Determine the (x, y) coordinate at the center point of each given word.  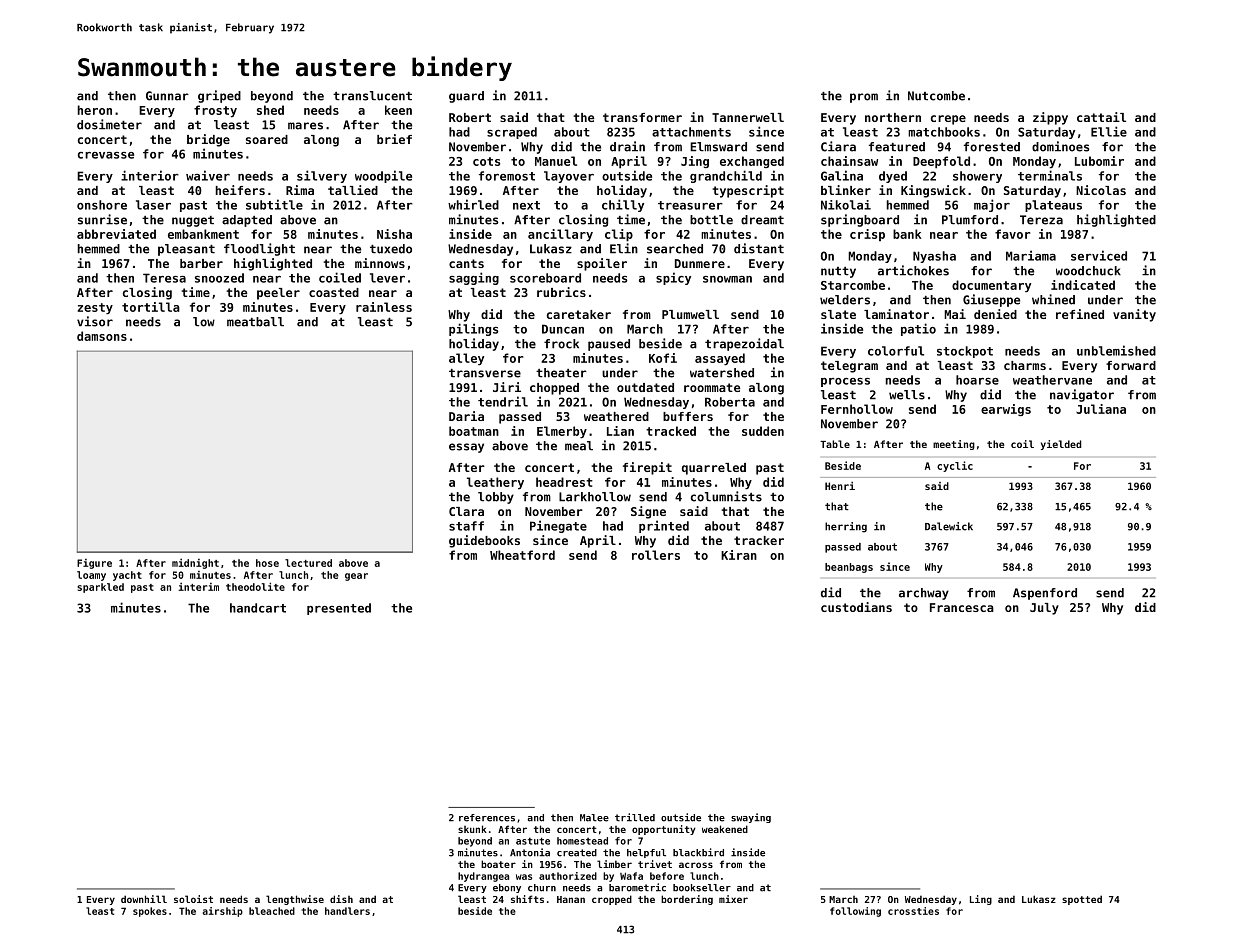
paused (609, 345)
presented (339, 609)
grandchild (726, 176)
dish (341, 899)
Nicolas (1101, 190)
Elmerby (562, 432)
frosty (215, 111)
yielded (1061, 445)
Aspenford (1045, 594)
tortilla (151, 307)
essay (466, 448)
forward (1131, 365)
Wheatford (522, 555)
